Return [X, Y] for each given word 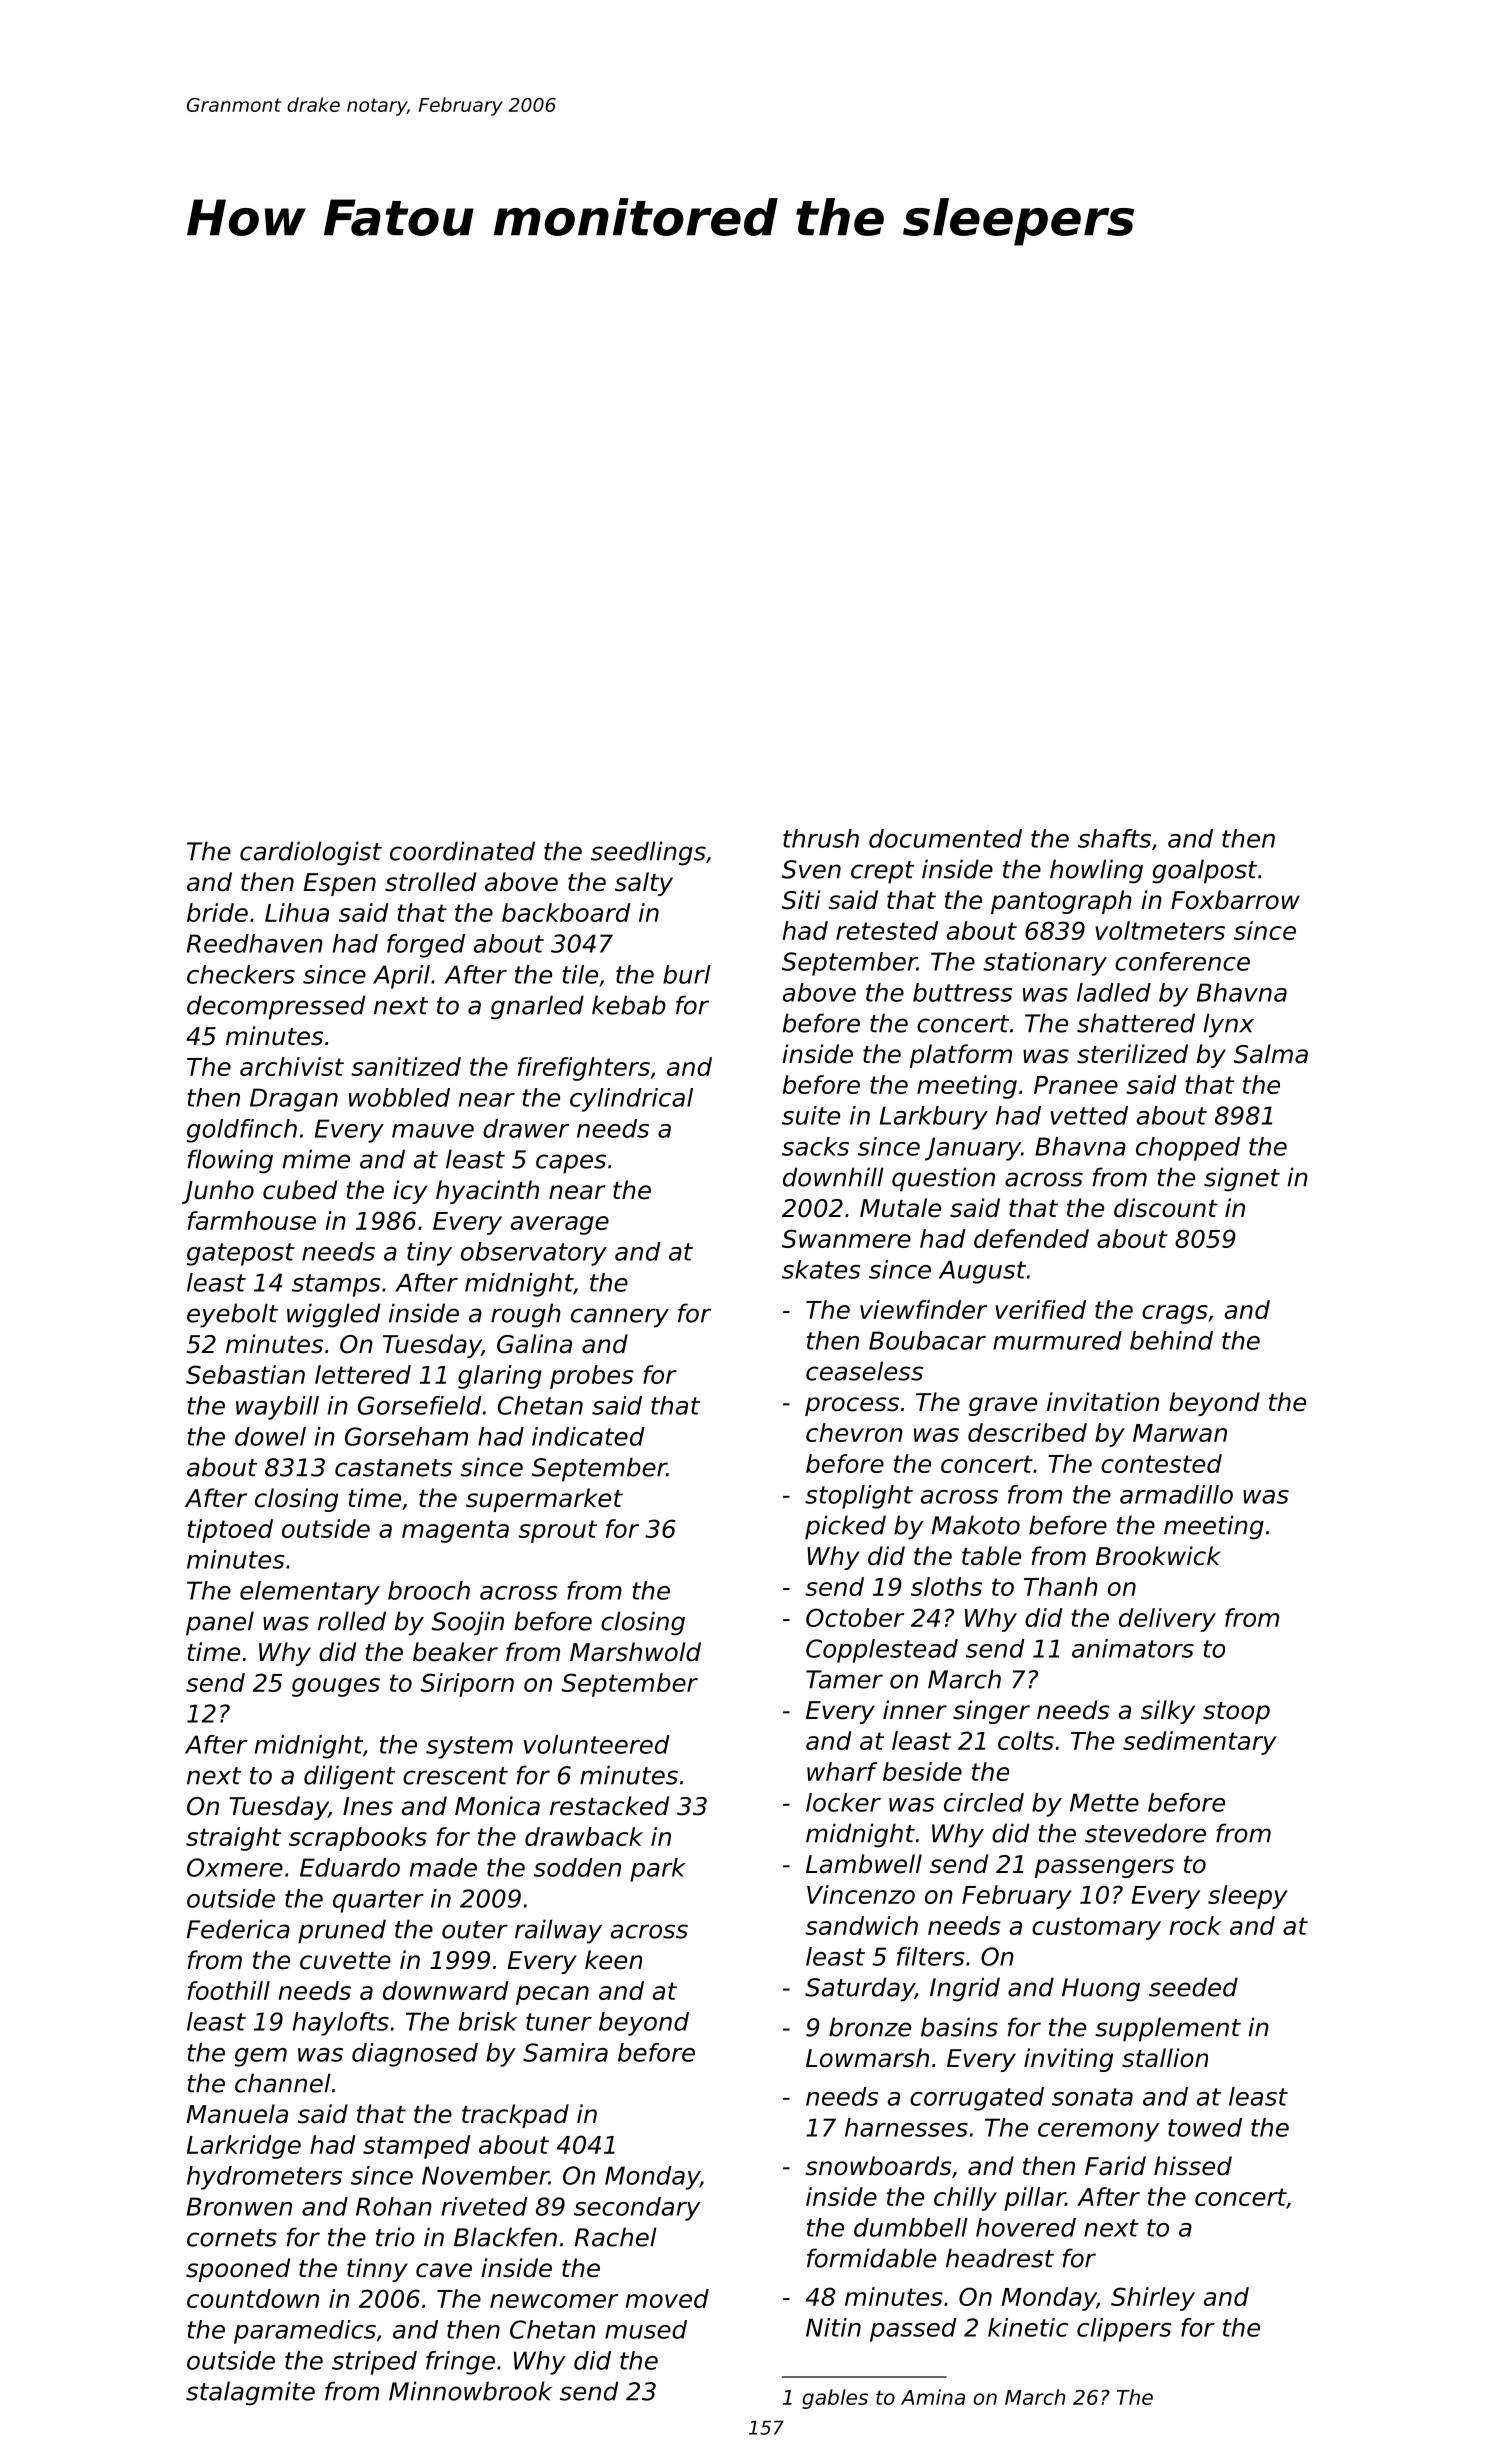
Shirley [1153, 2299]
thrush [821, 838]
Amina [933, 2397]
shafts [1114, 838]
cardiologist [311, 853]
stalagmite [250, 2393]
